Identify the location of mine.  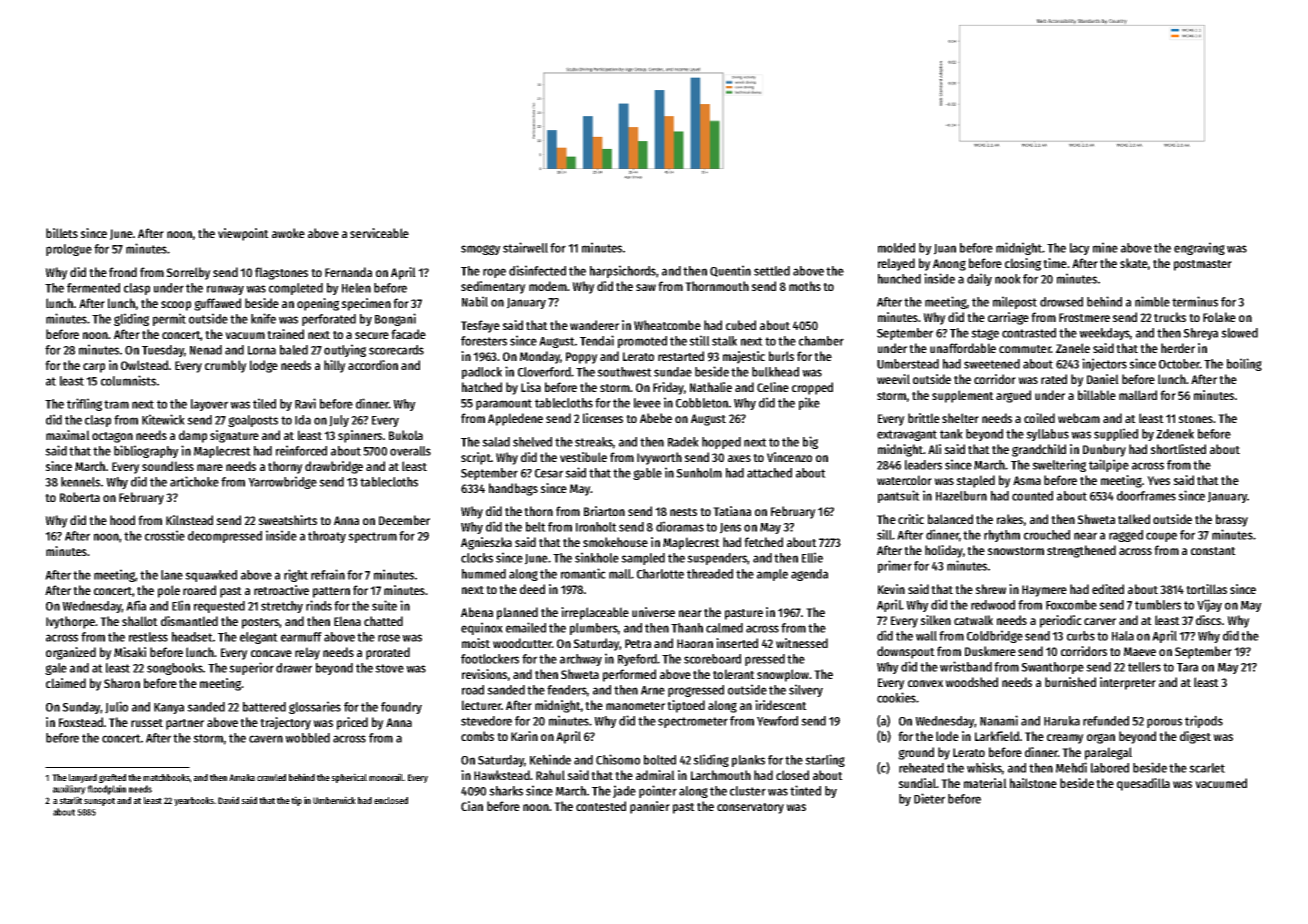
(1105, 247).
